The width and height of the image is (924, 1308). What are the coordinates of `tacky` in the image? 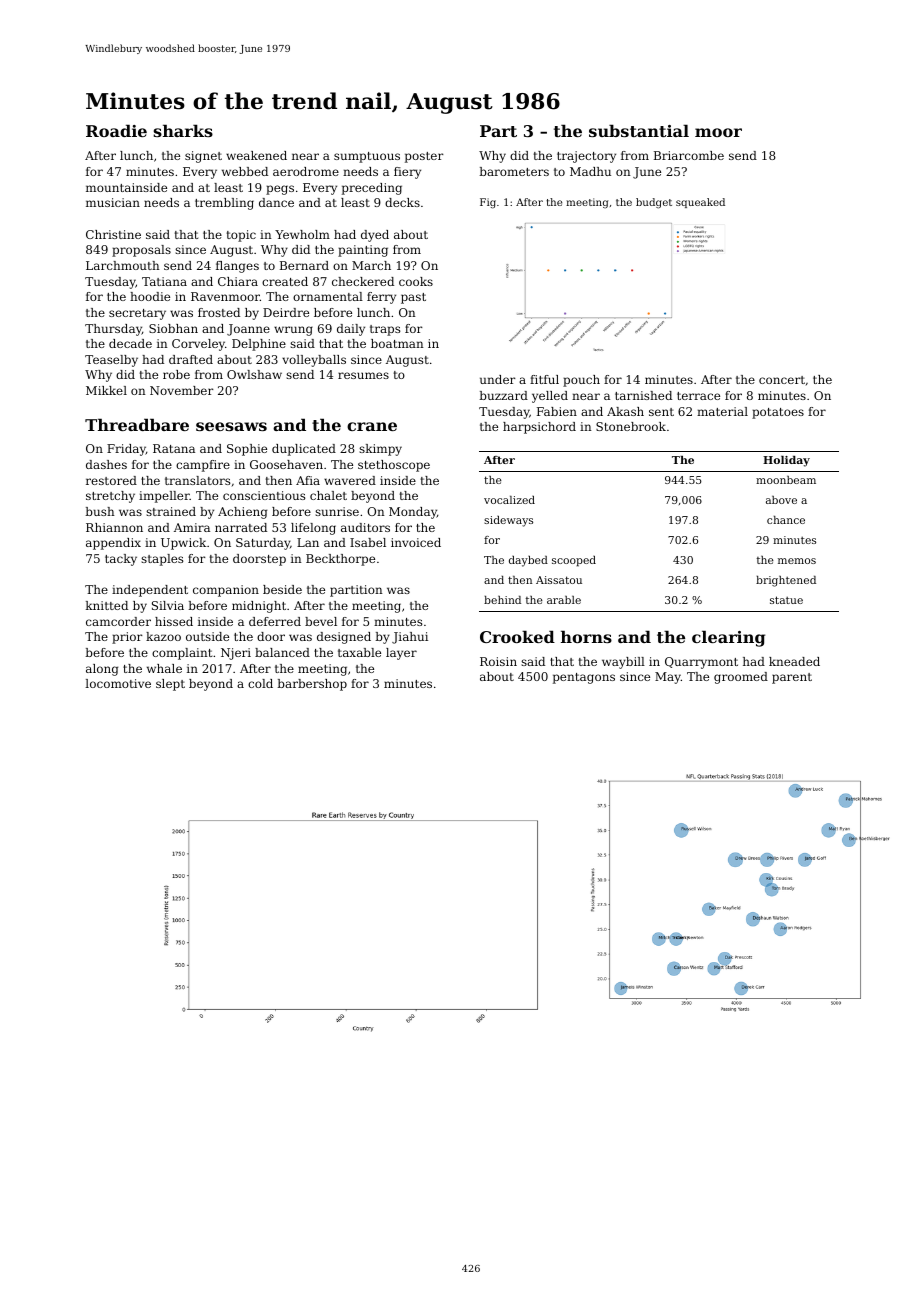 It's located at (121, 560).
